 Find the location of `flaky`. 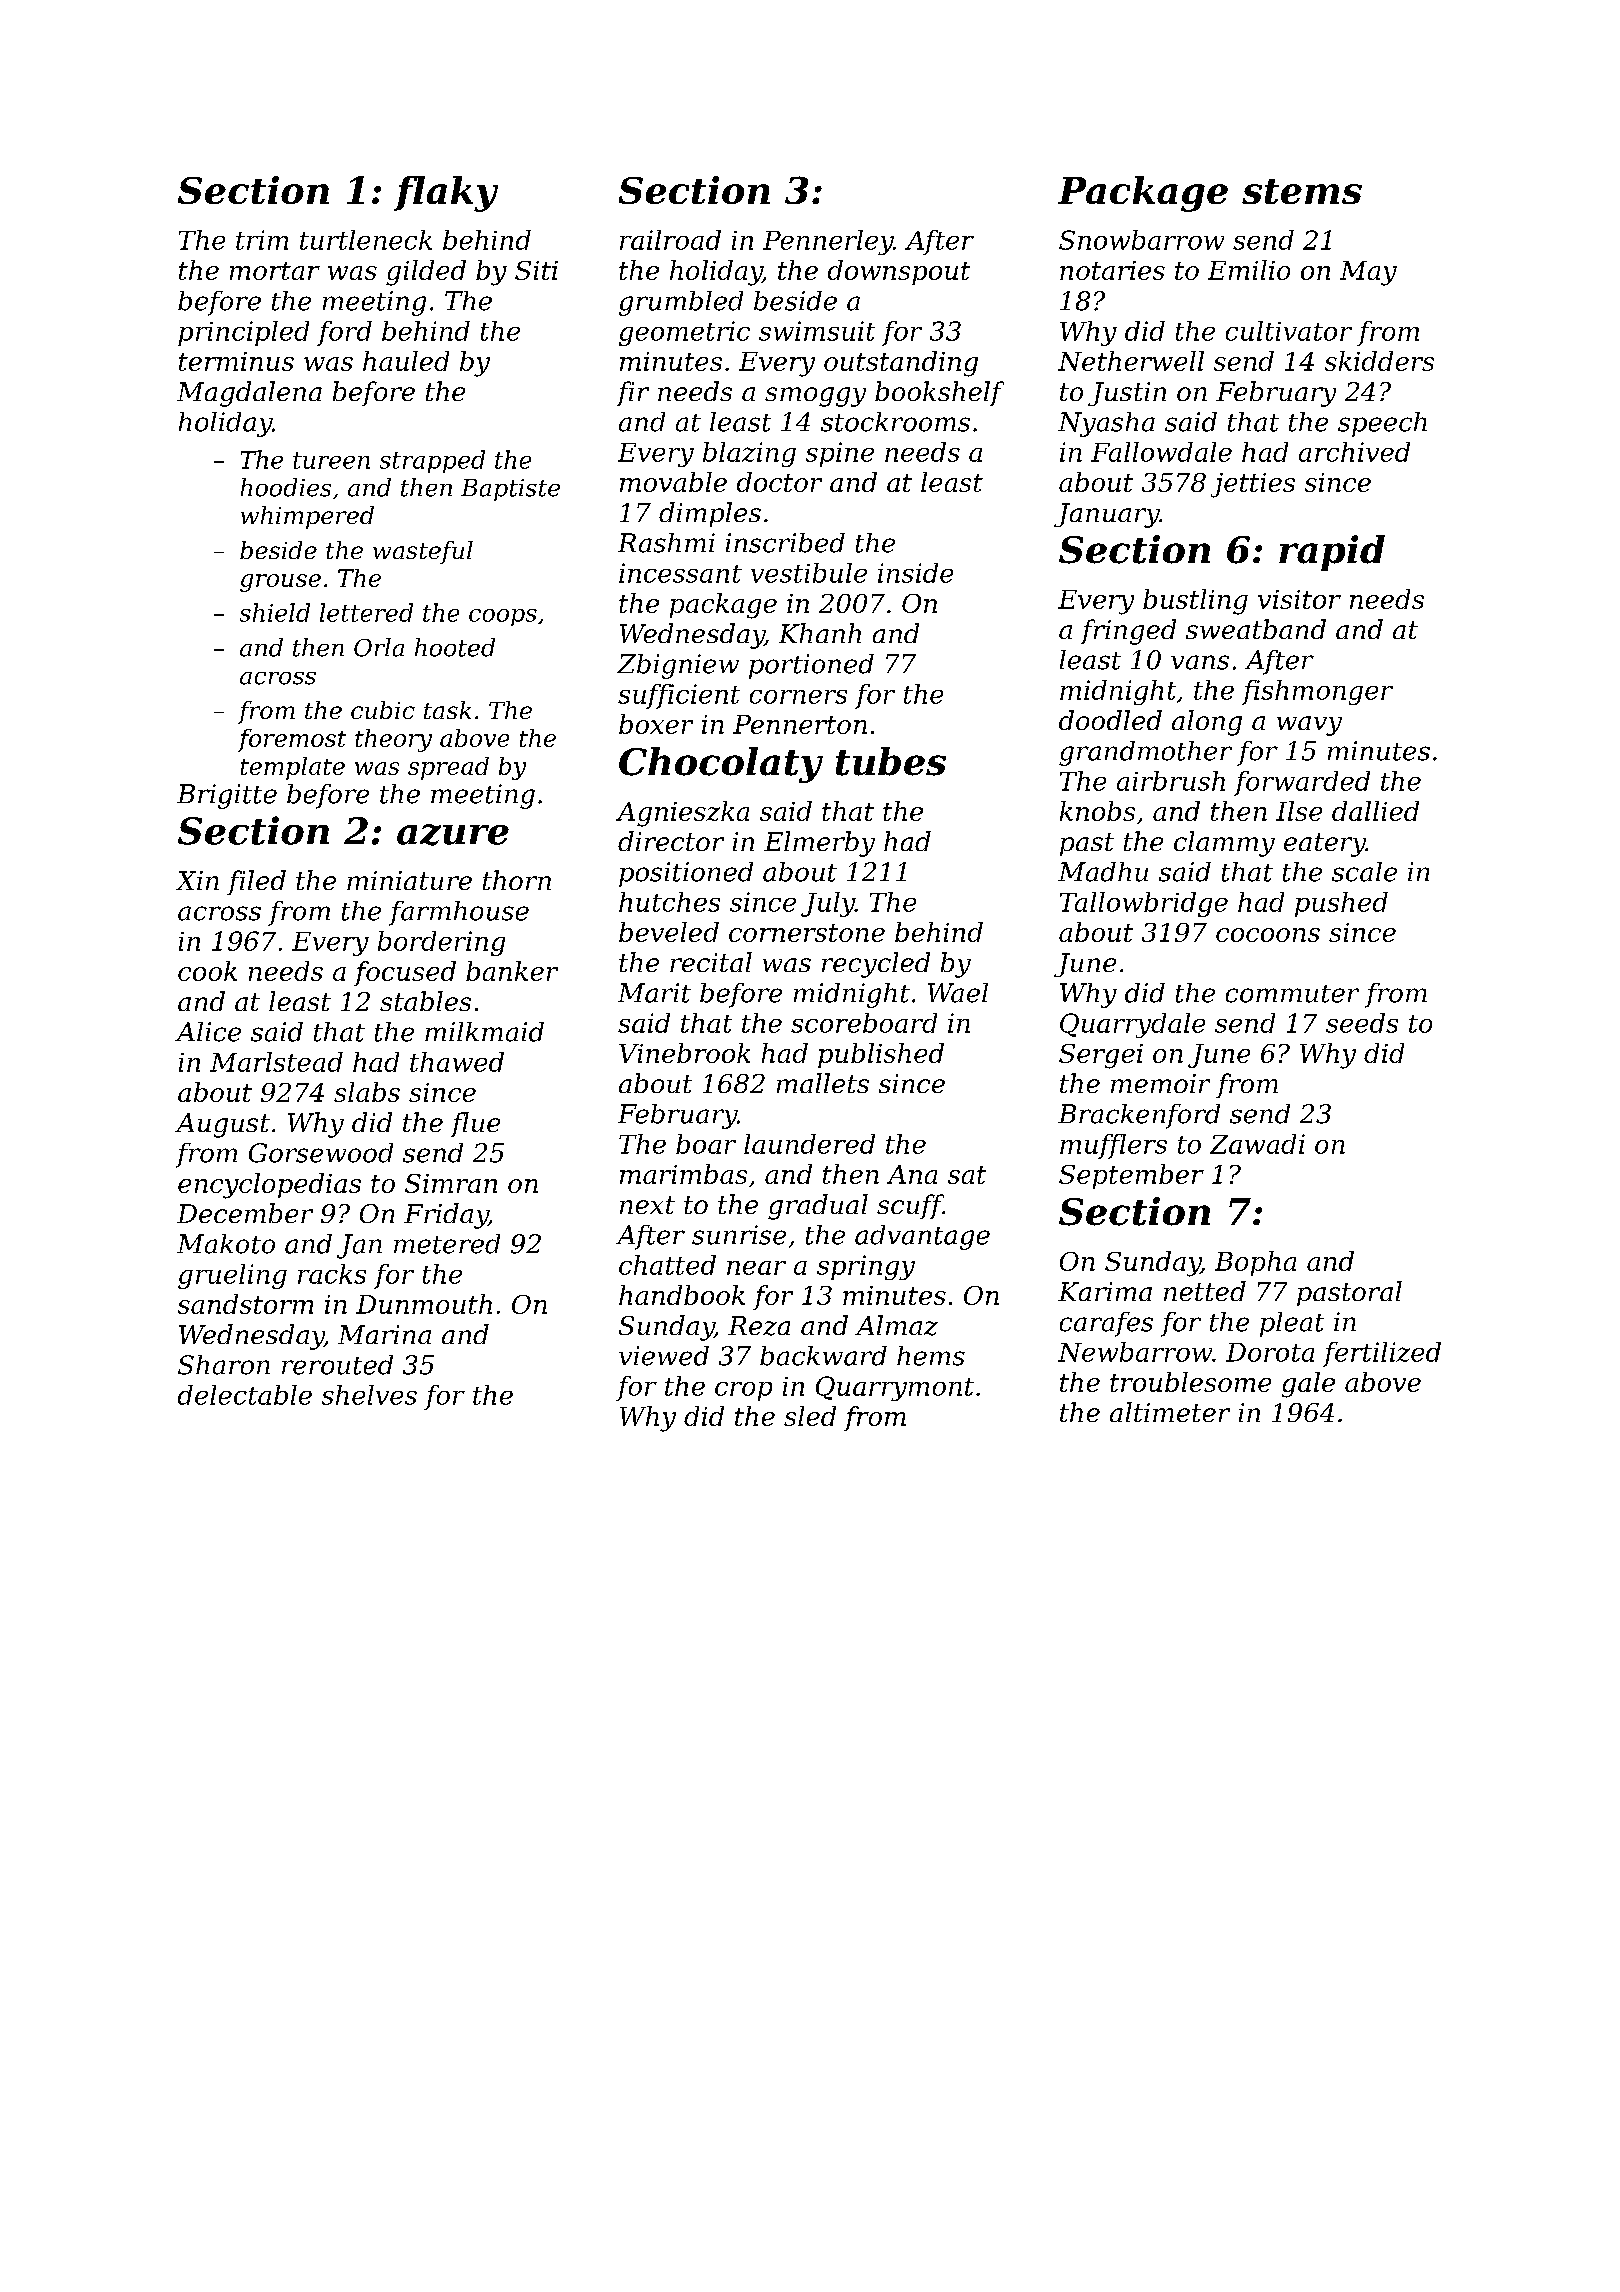

flaky is located at coordinates (446, 194).
